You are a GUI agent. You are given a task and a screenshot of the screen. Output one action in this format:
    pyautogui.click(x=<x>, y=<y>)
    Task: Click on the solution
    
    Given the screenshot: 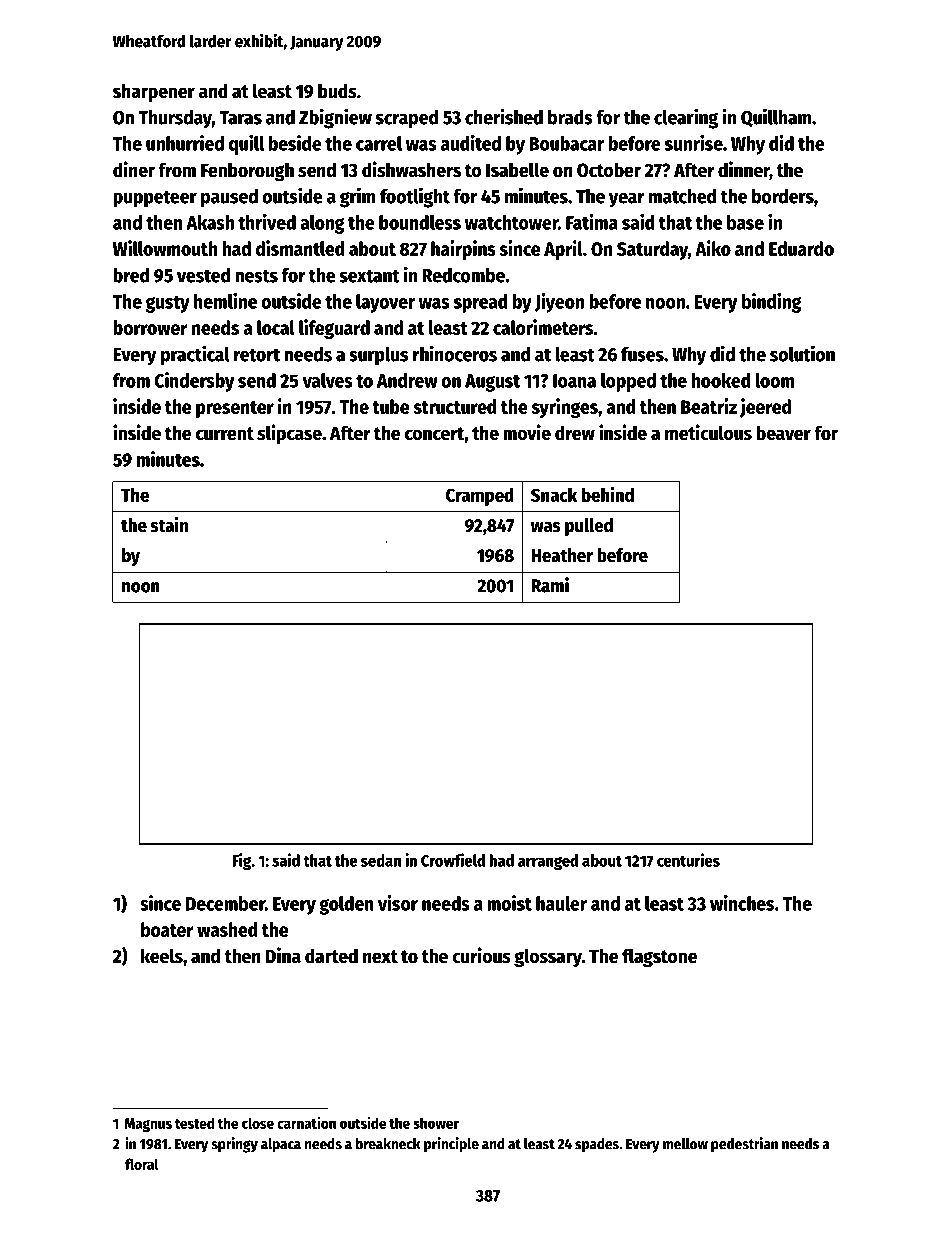 What is the action you would take?
    pyautogui.click(x=802, y=353)
